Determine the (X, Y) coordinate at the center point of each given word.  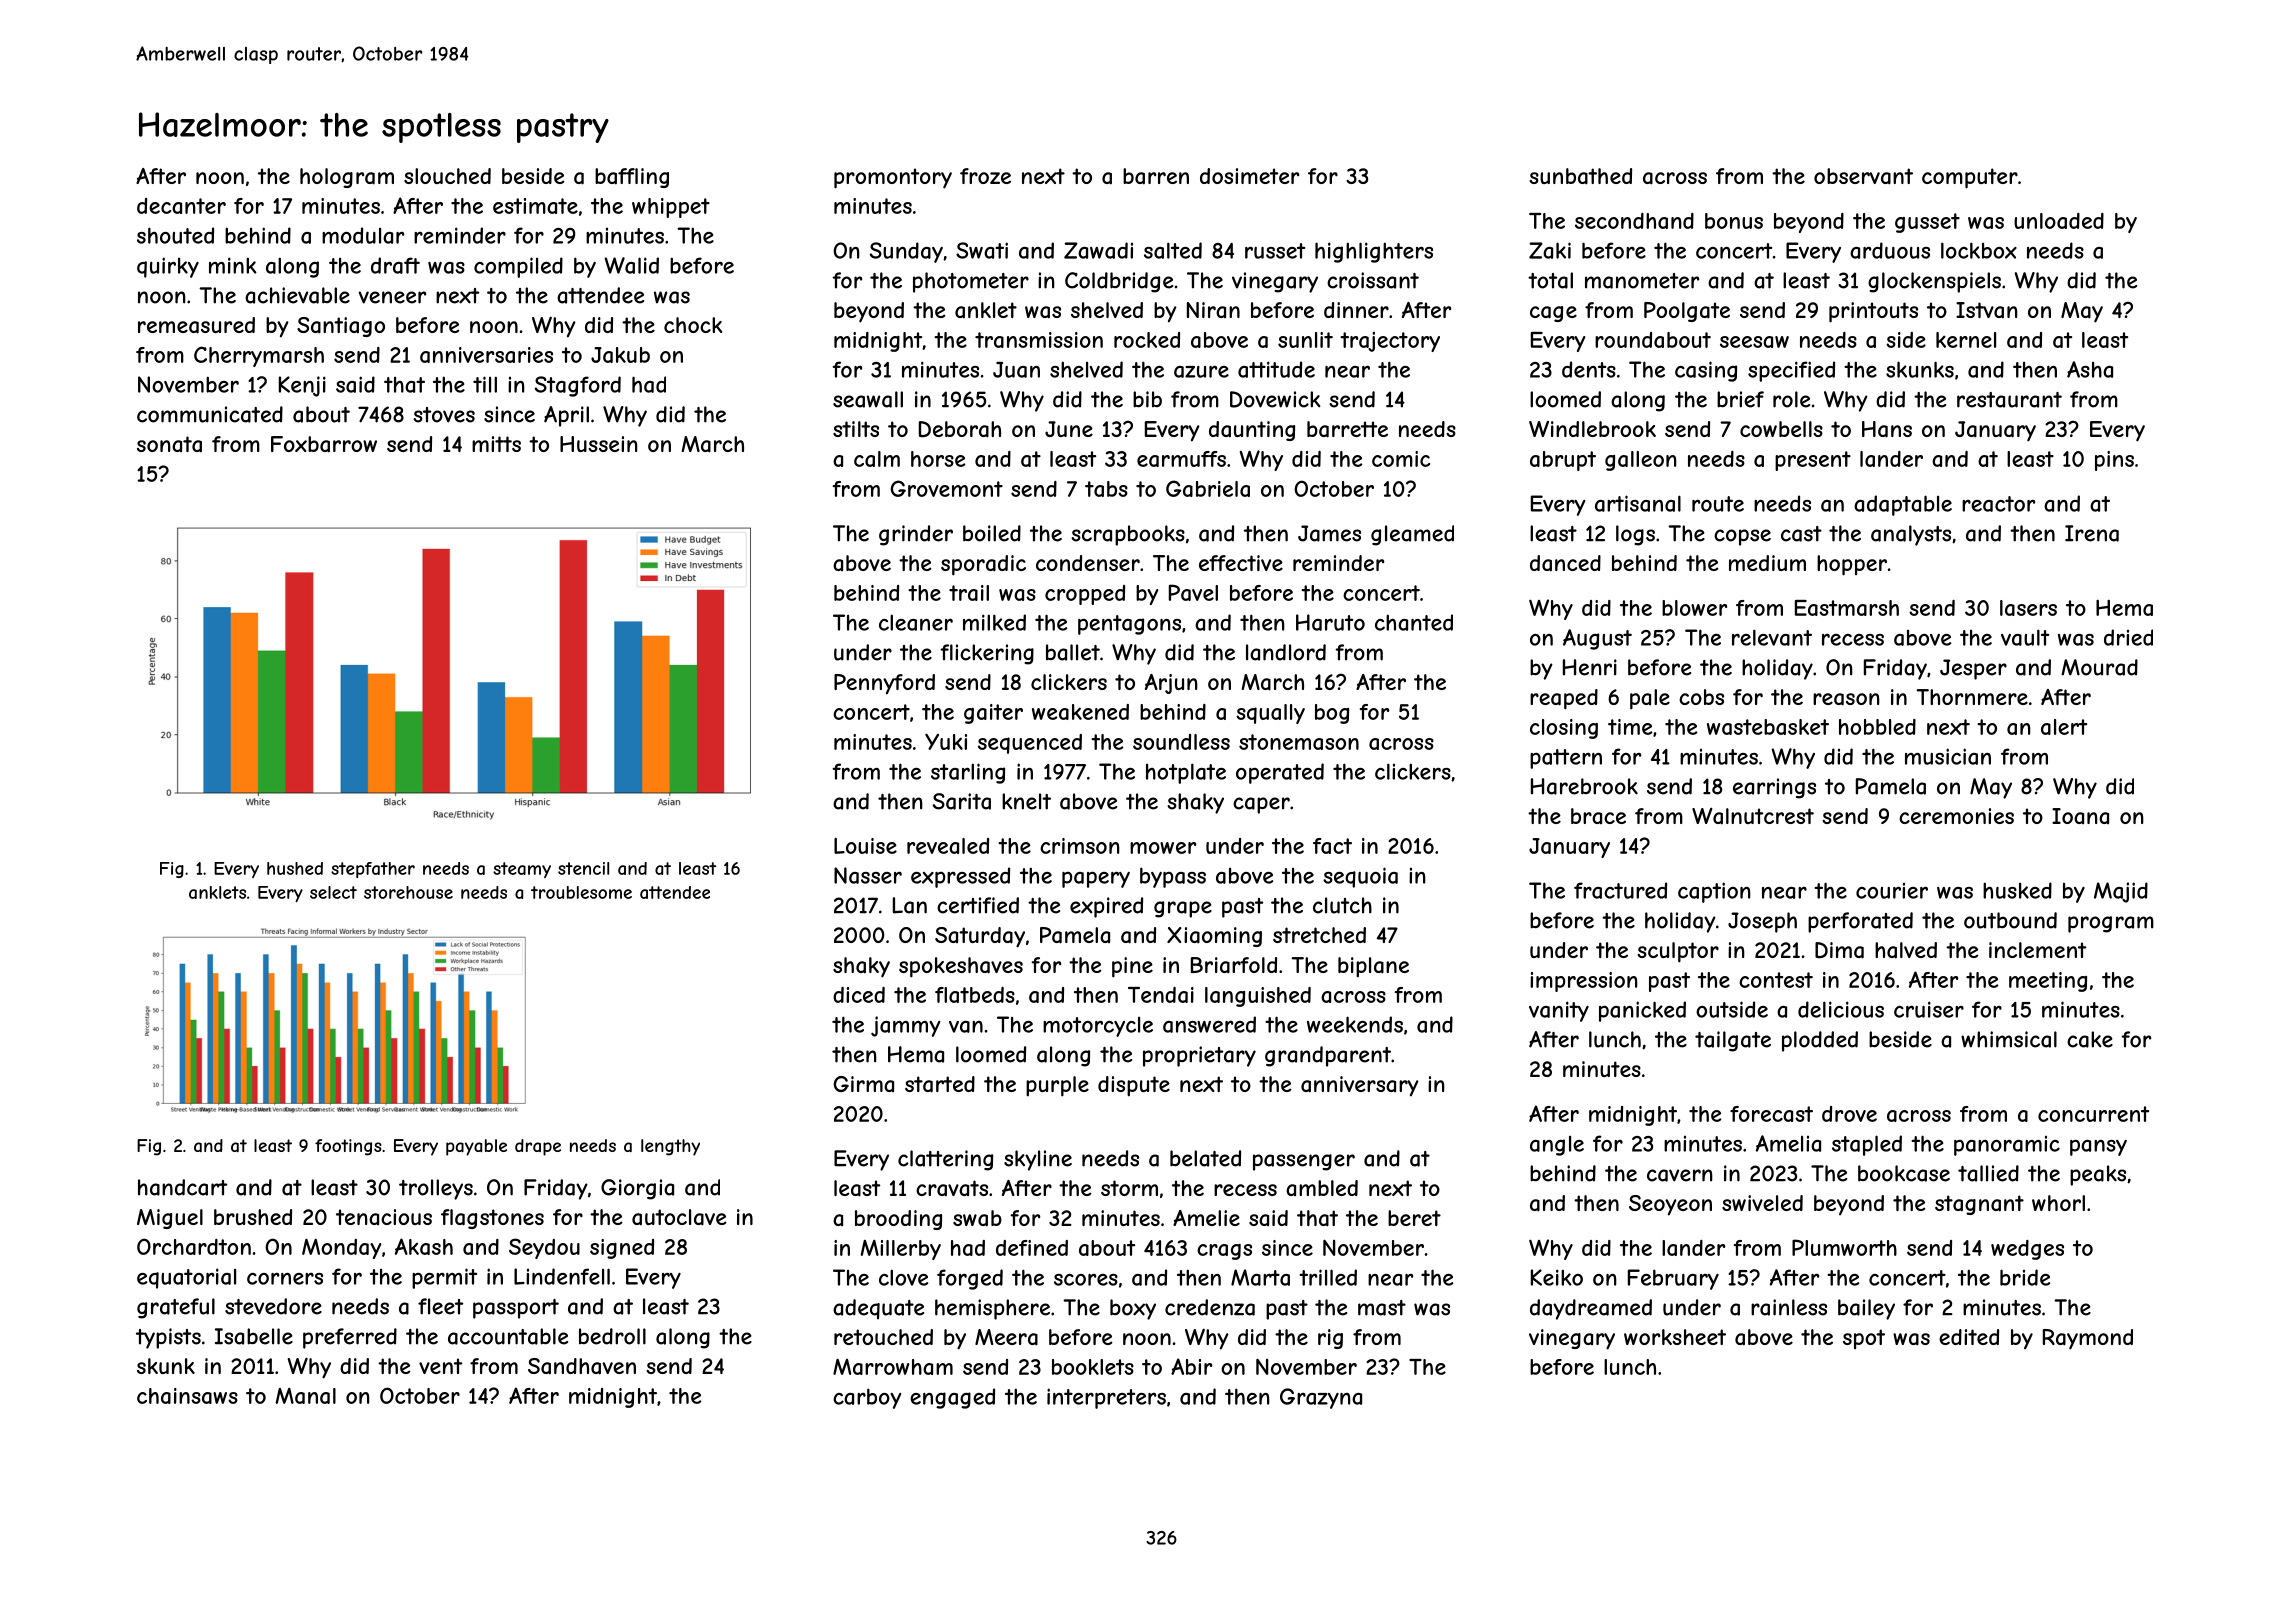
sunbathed (1580, 176)
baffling (632, 178)
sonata (169, 444)
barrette (1347, 429)
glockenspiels (1934, 282)
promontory (893, 178)
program (2111, 924)
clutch (1342, 905)
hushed (295, 868)
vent (440, 1366)
